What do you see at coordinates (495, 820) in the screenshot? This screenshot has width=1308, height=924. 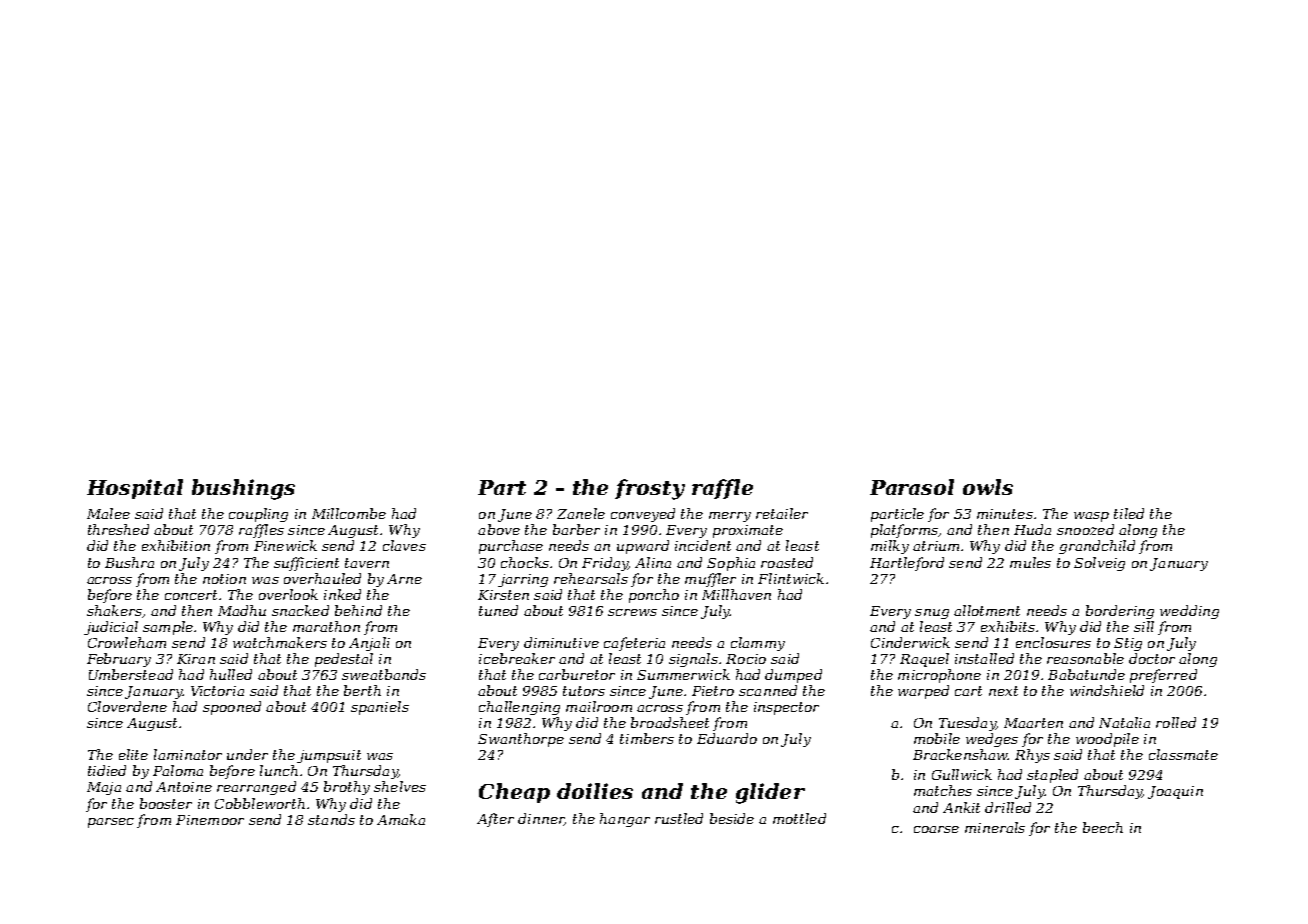 I see `After` at bounding box center [495, 820].
